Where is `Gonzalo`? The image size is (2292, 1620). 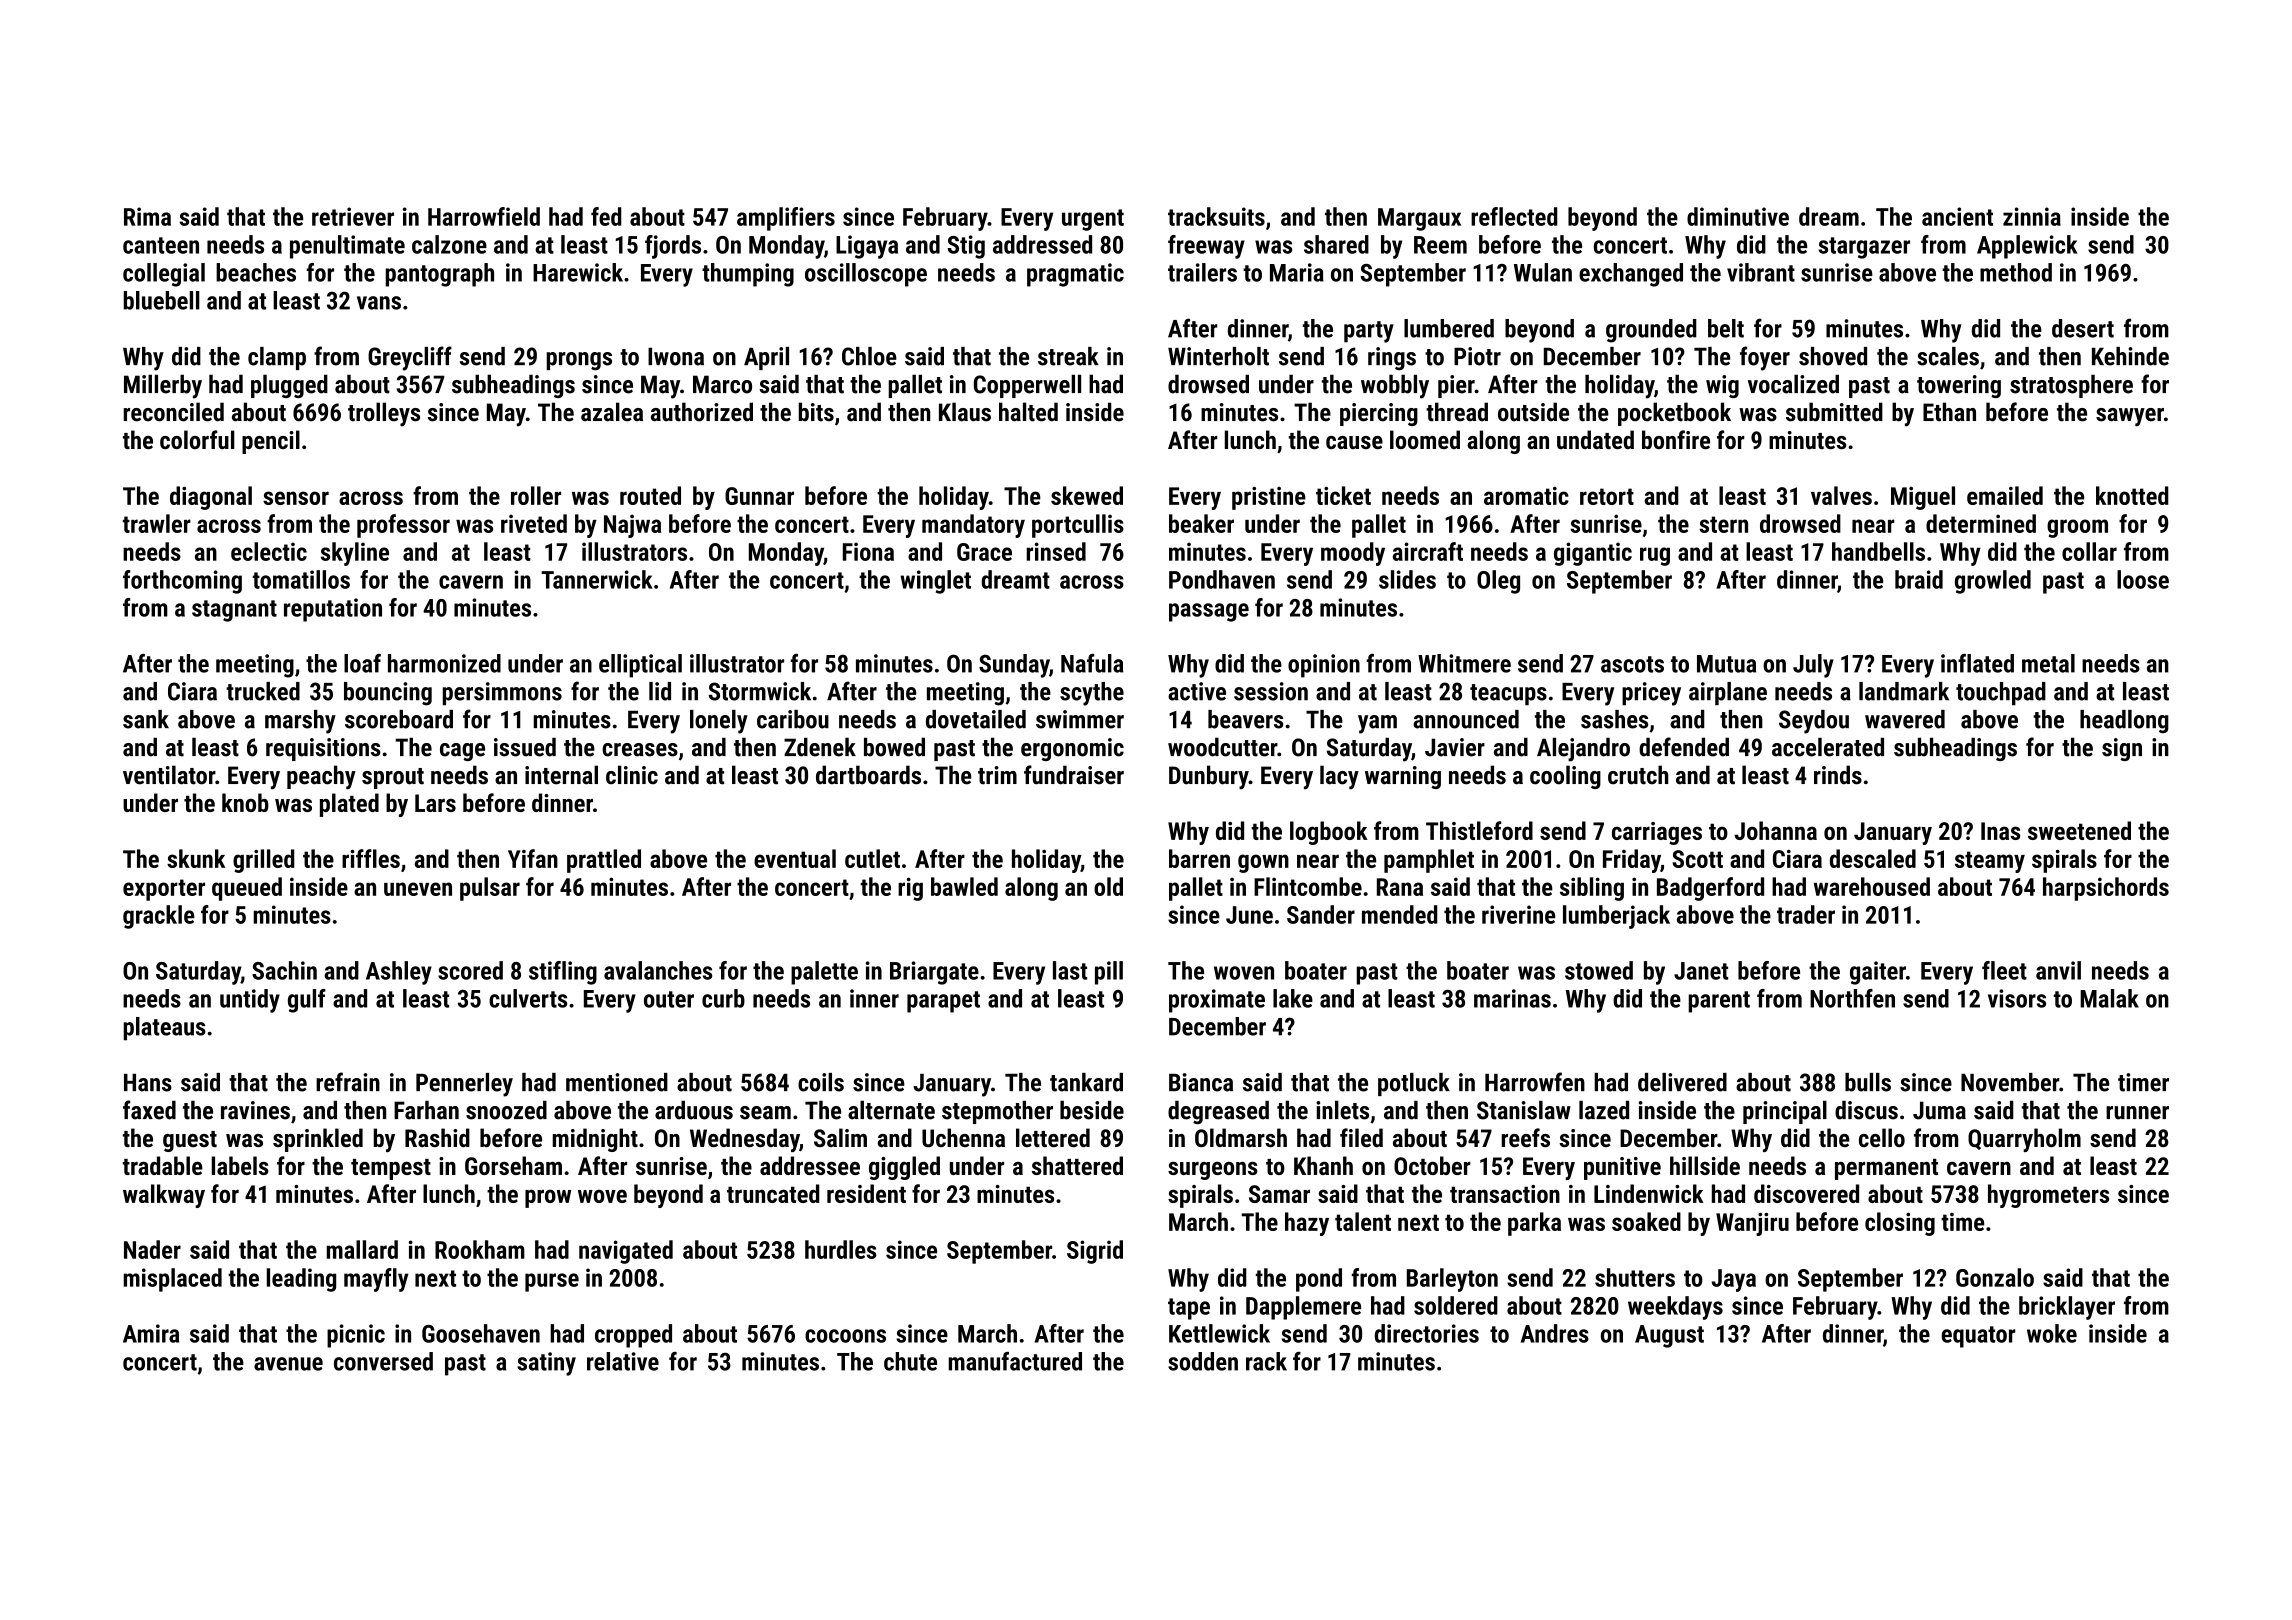
Gonzalo is located at coordinates (1995, 1277).
